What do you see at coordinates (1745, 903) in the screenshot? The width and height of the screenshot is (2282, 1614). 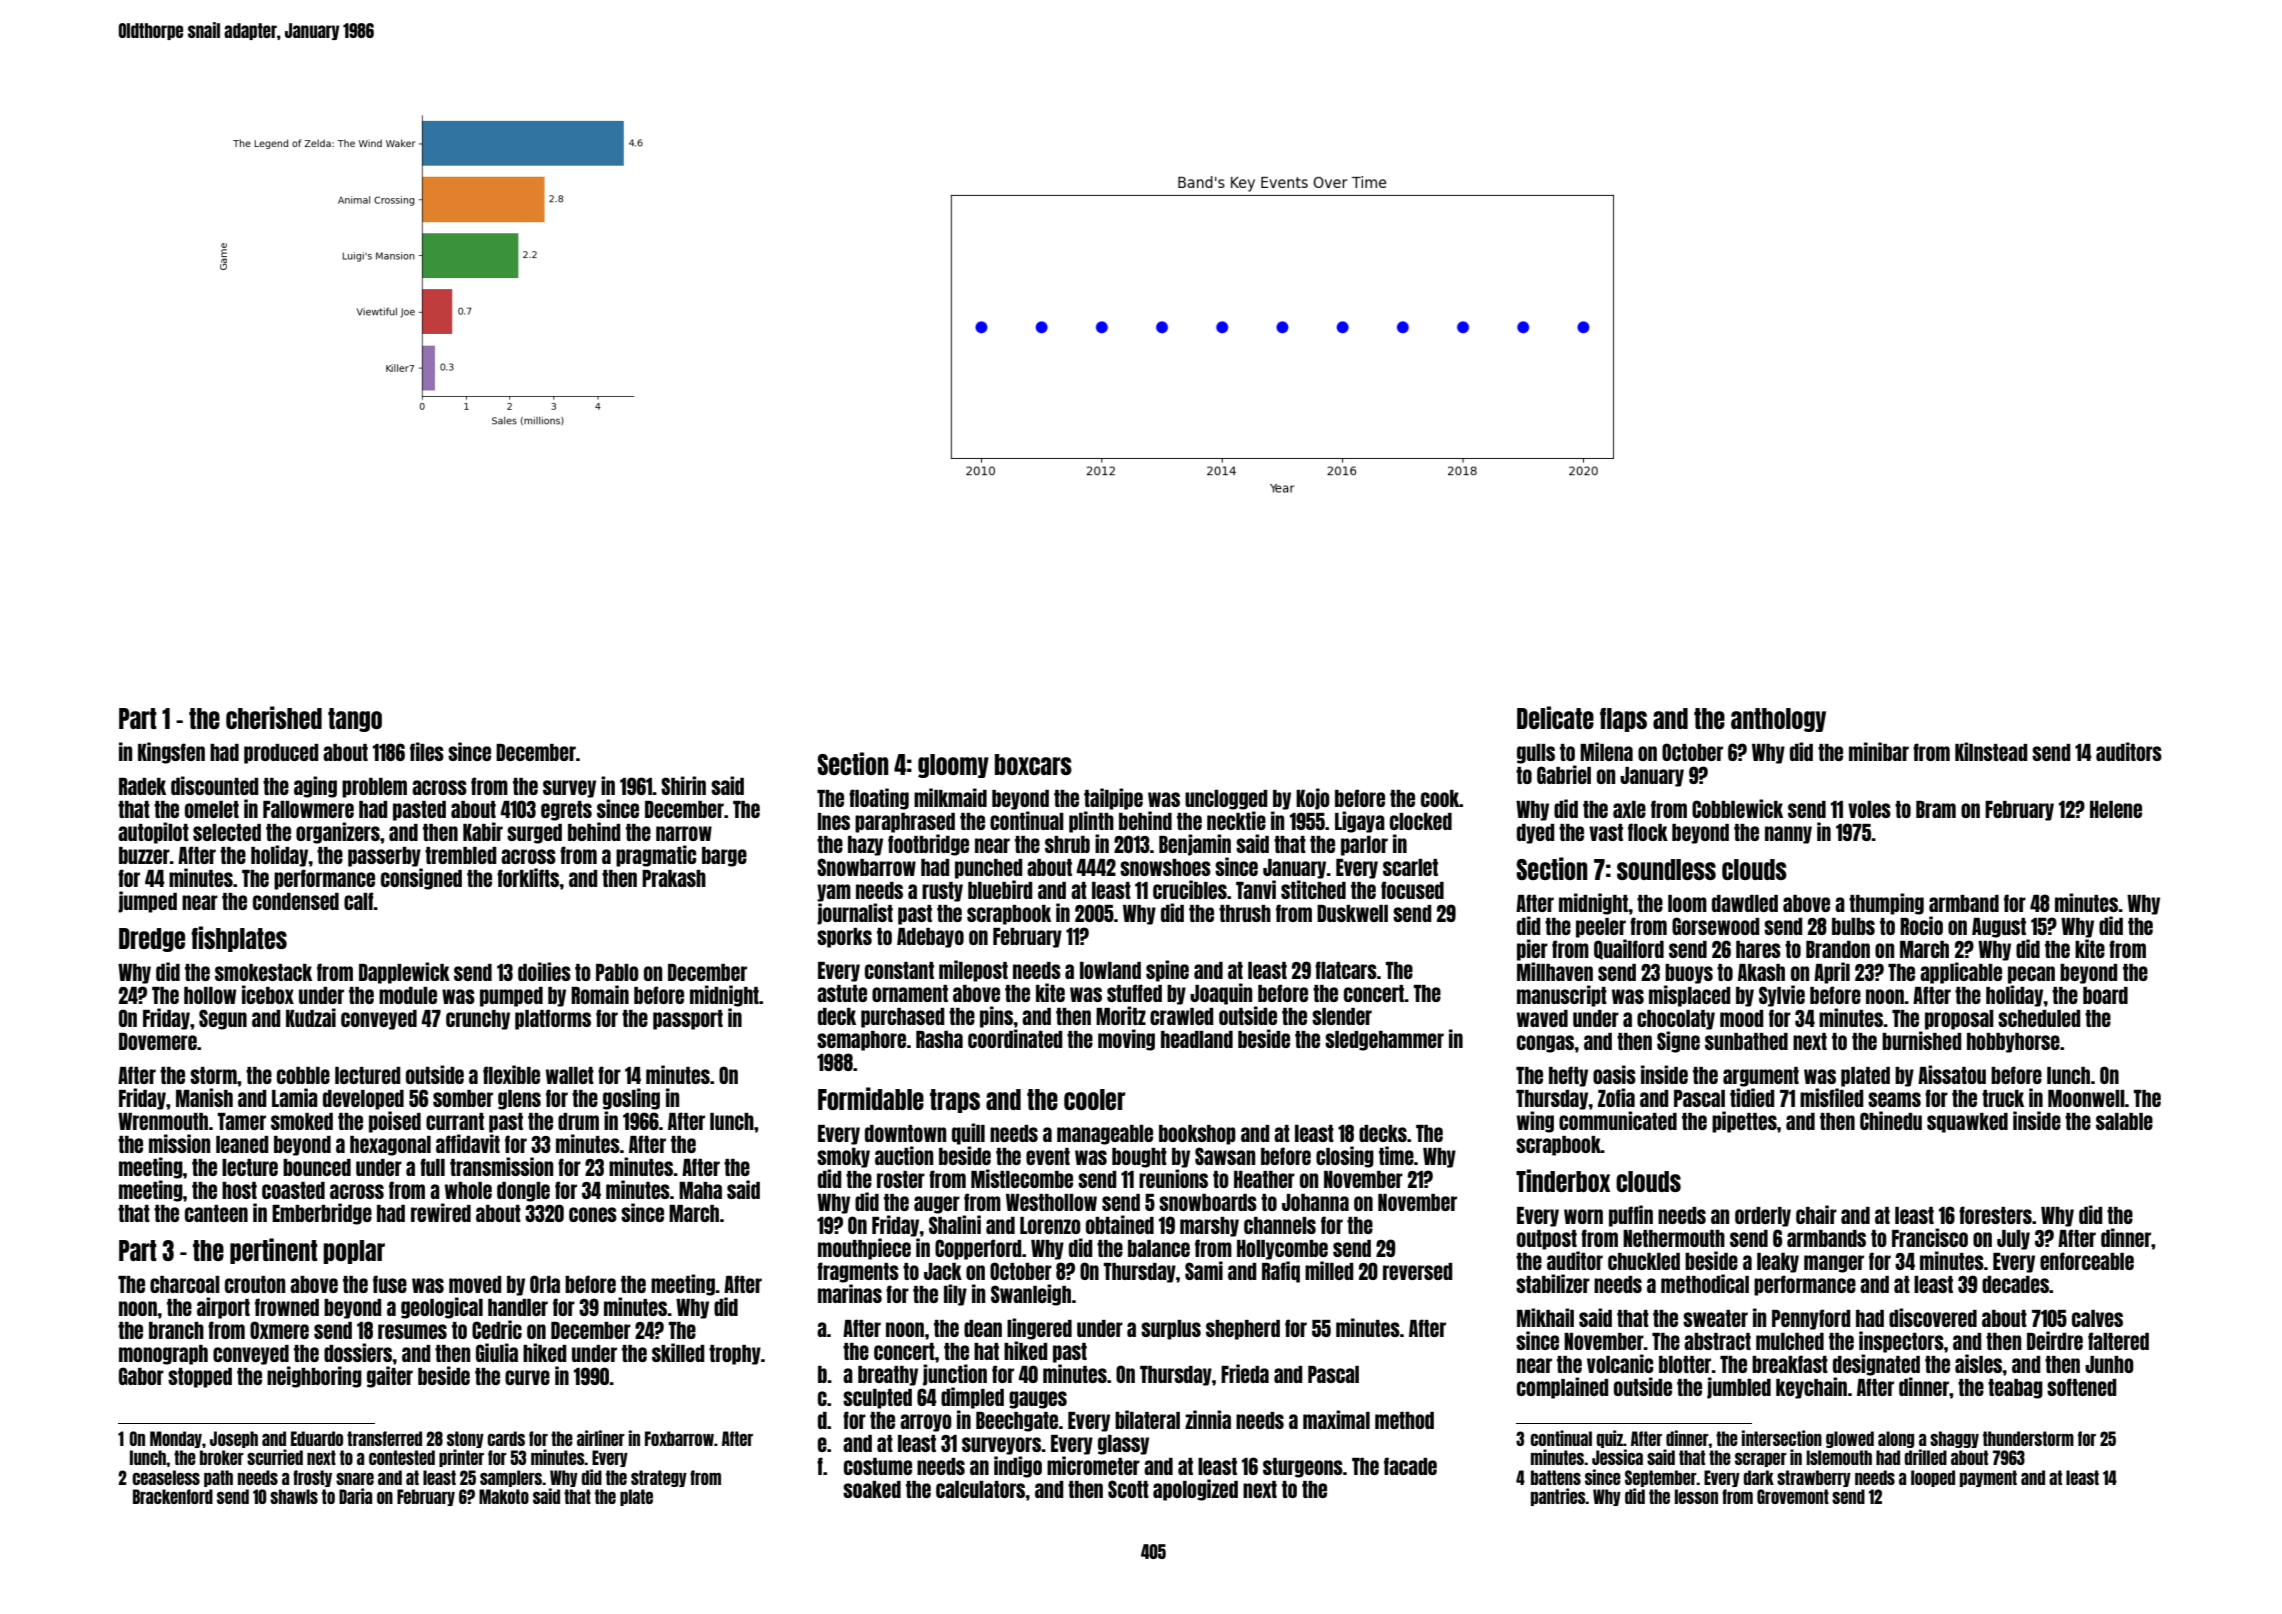 I see `dawdled` at bounding box center [1745, 903].
